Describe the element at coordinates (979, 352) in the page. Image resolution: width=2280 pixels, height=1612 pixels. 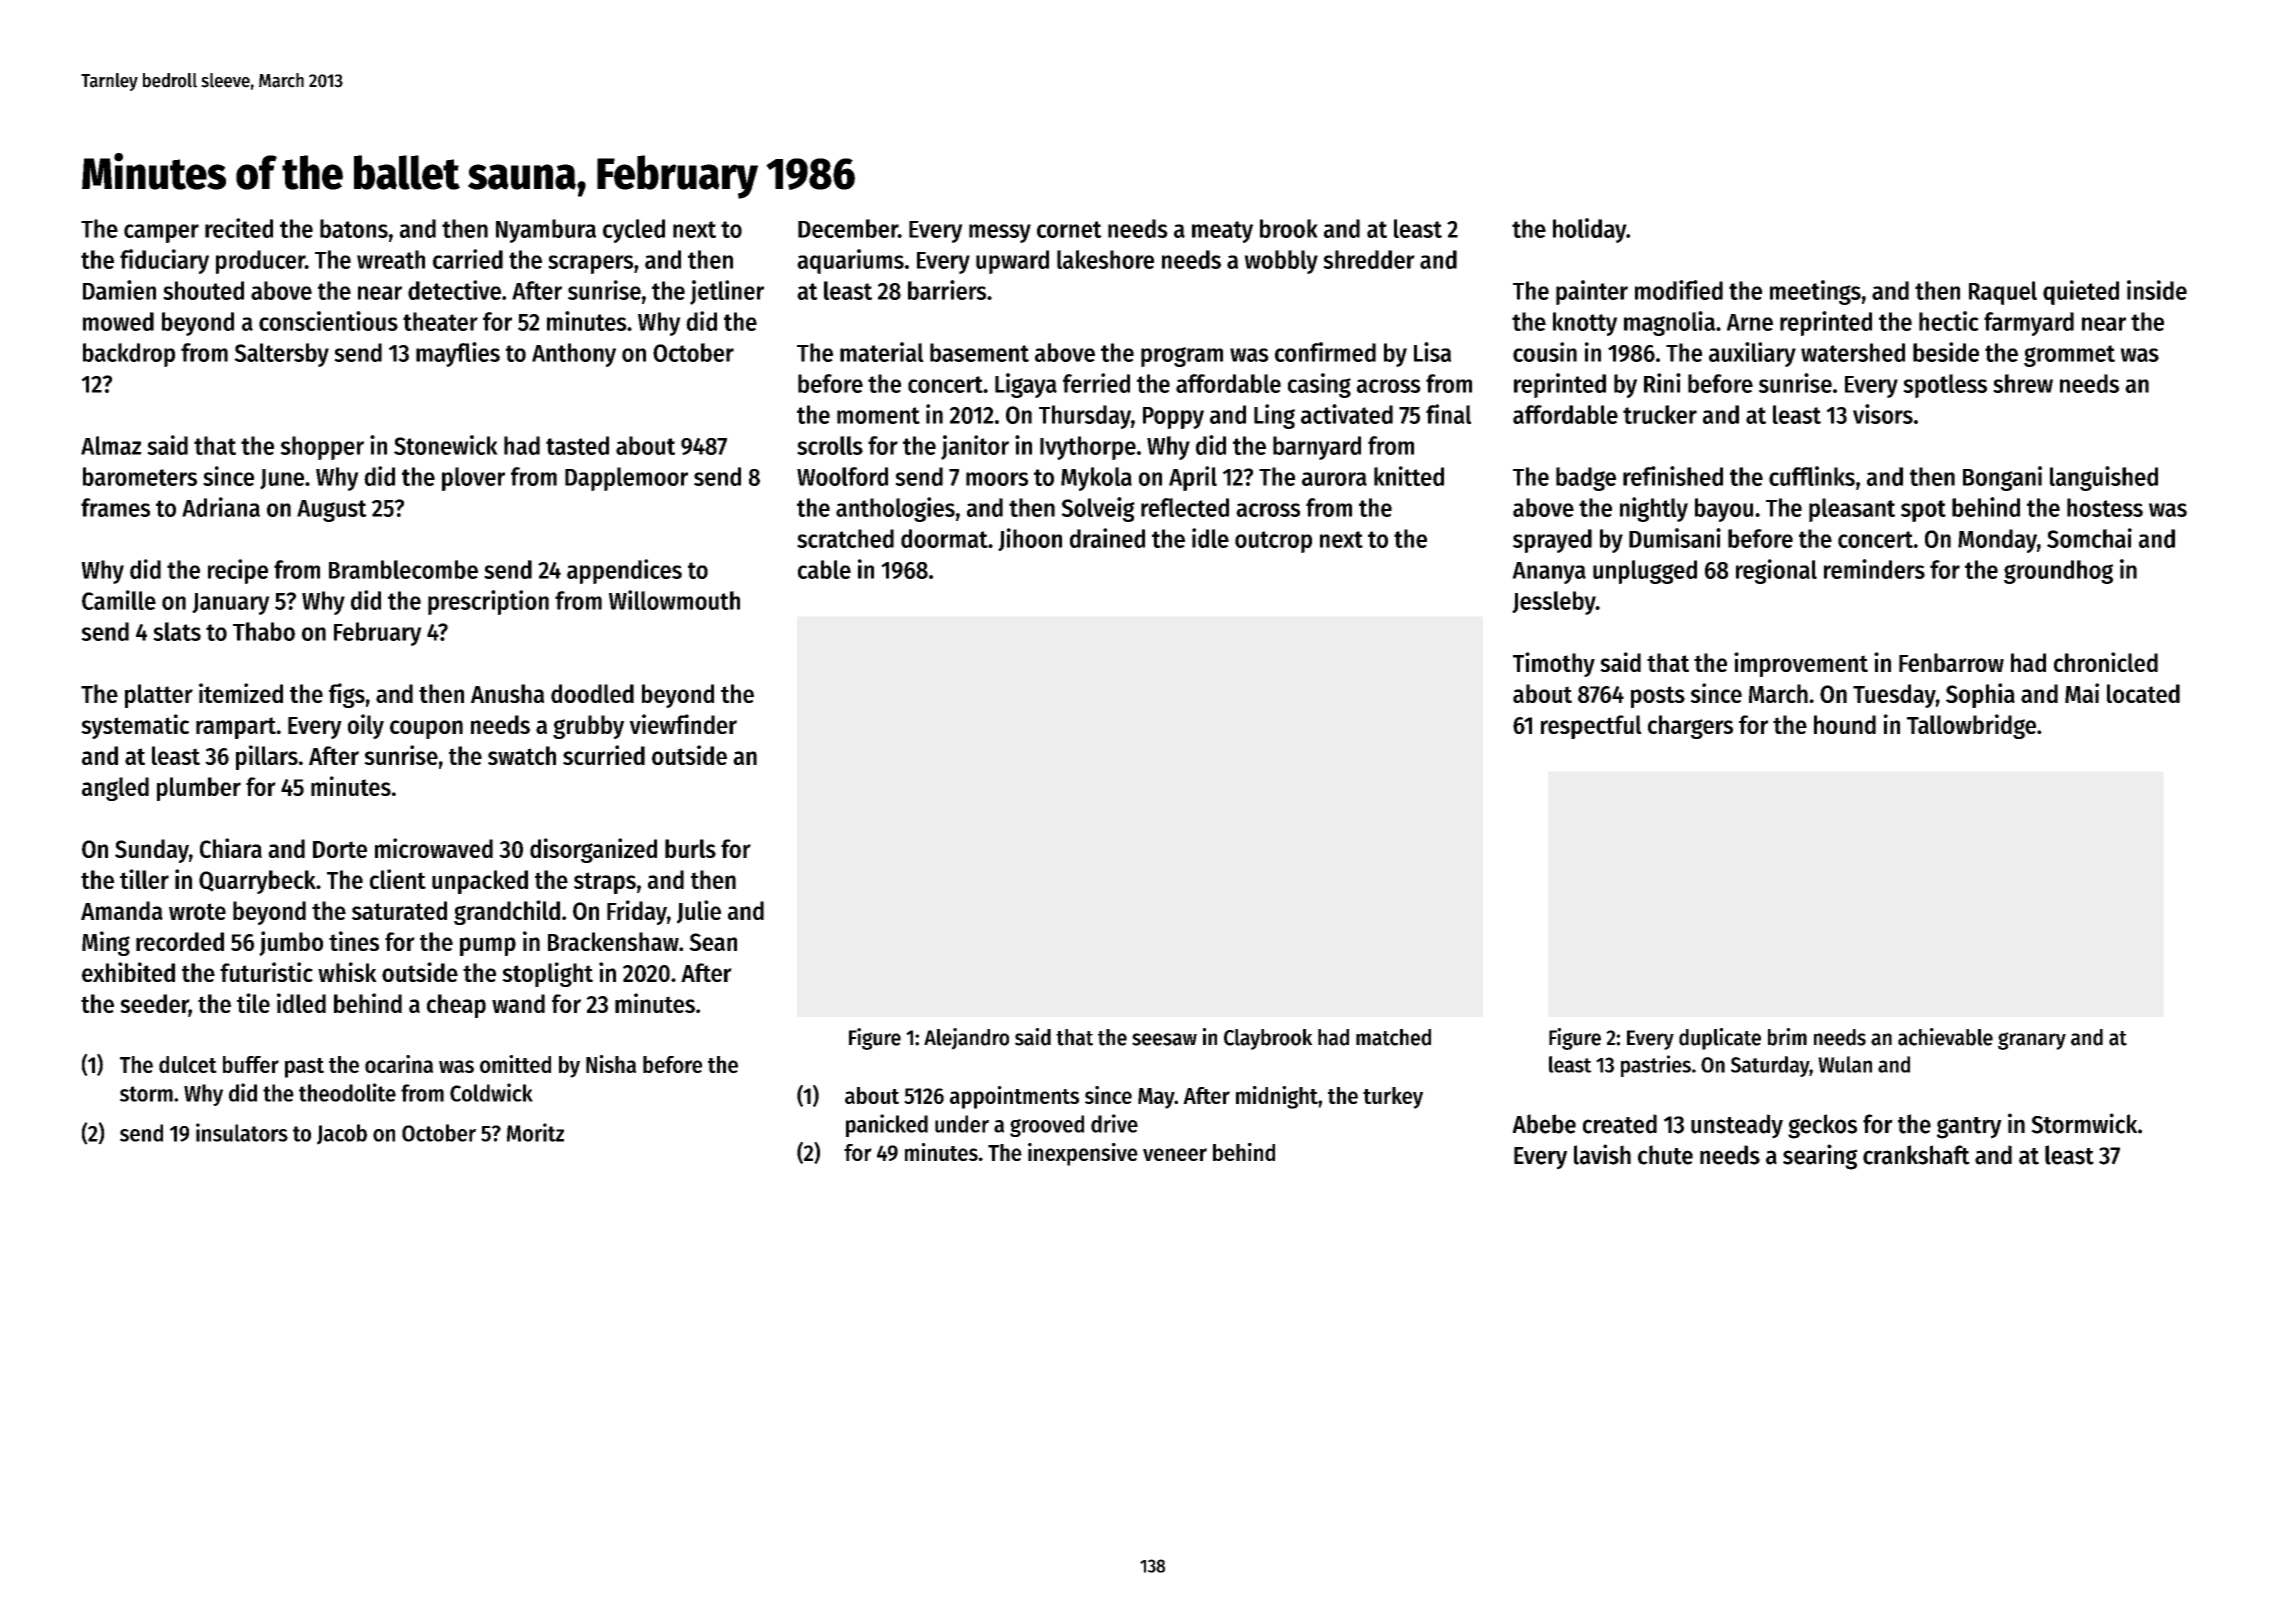
I see `basement` at that location.
